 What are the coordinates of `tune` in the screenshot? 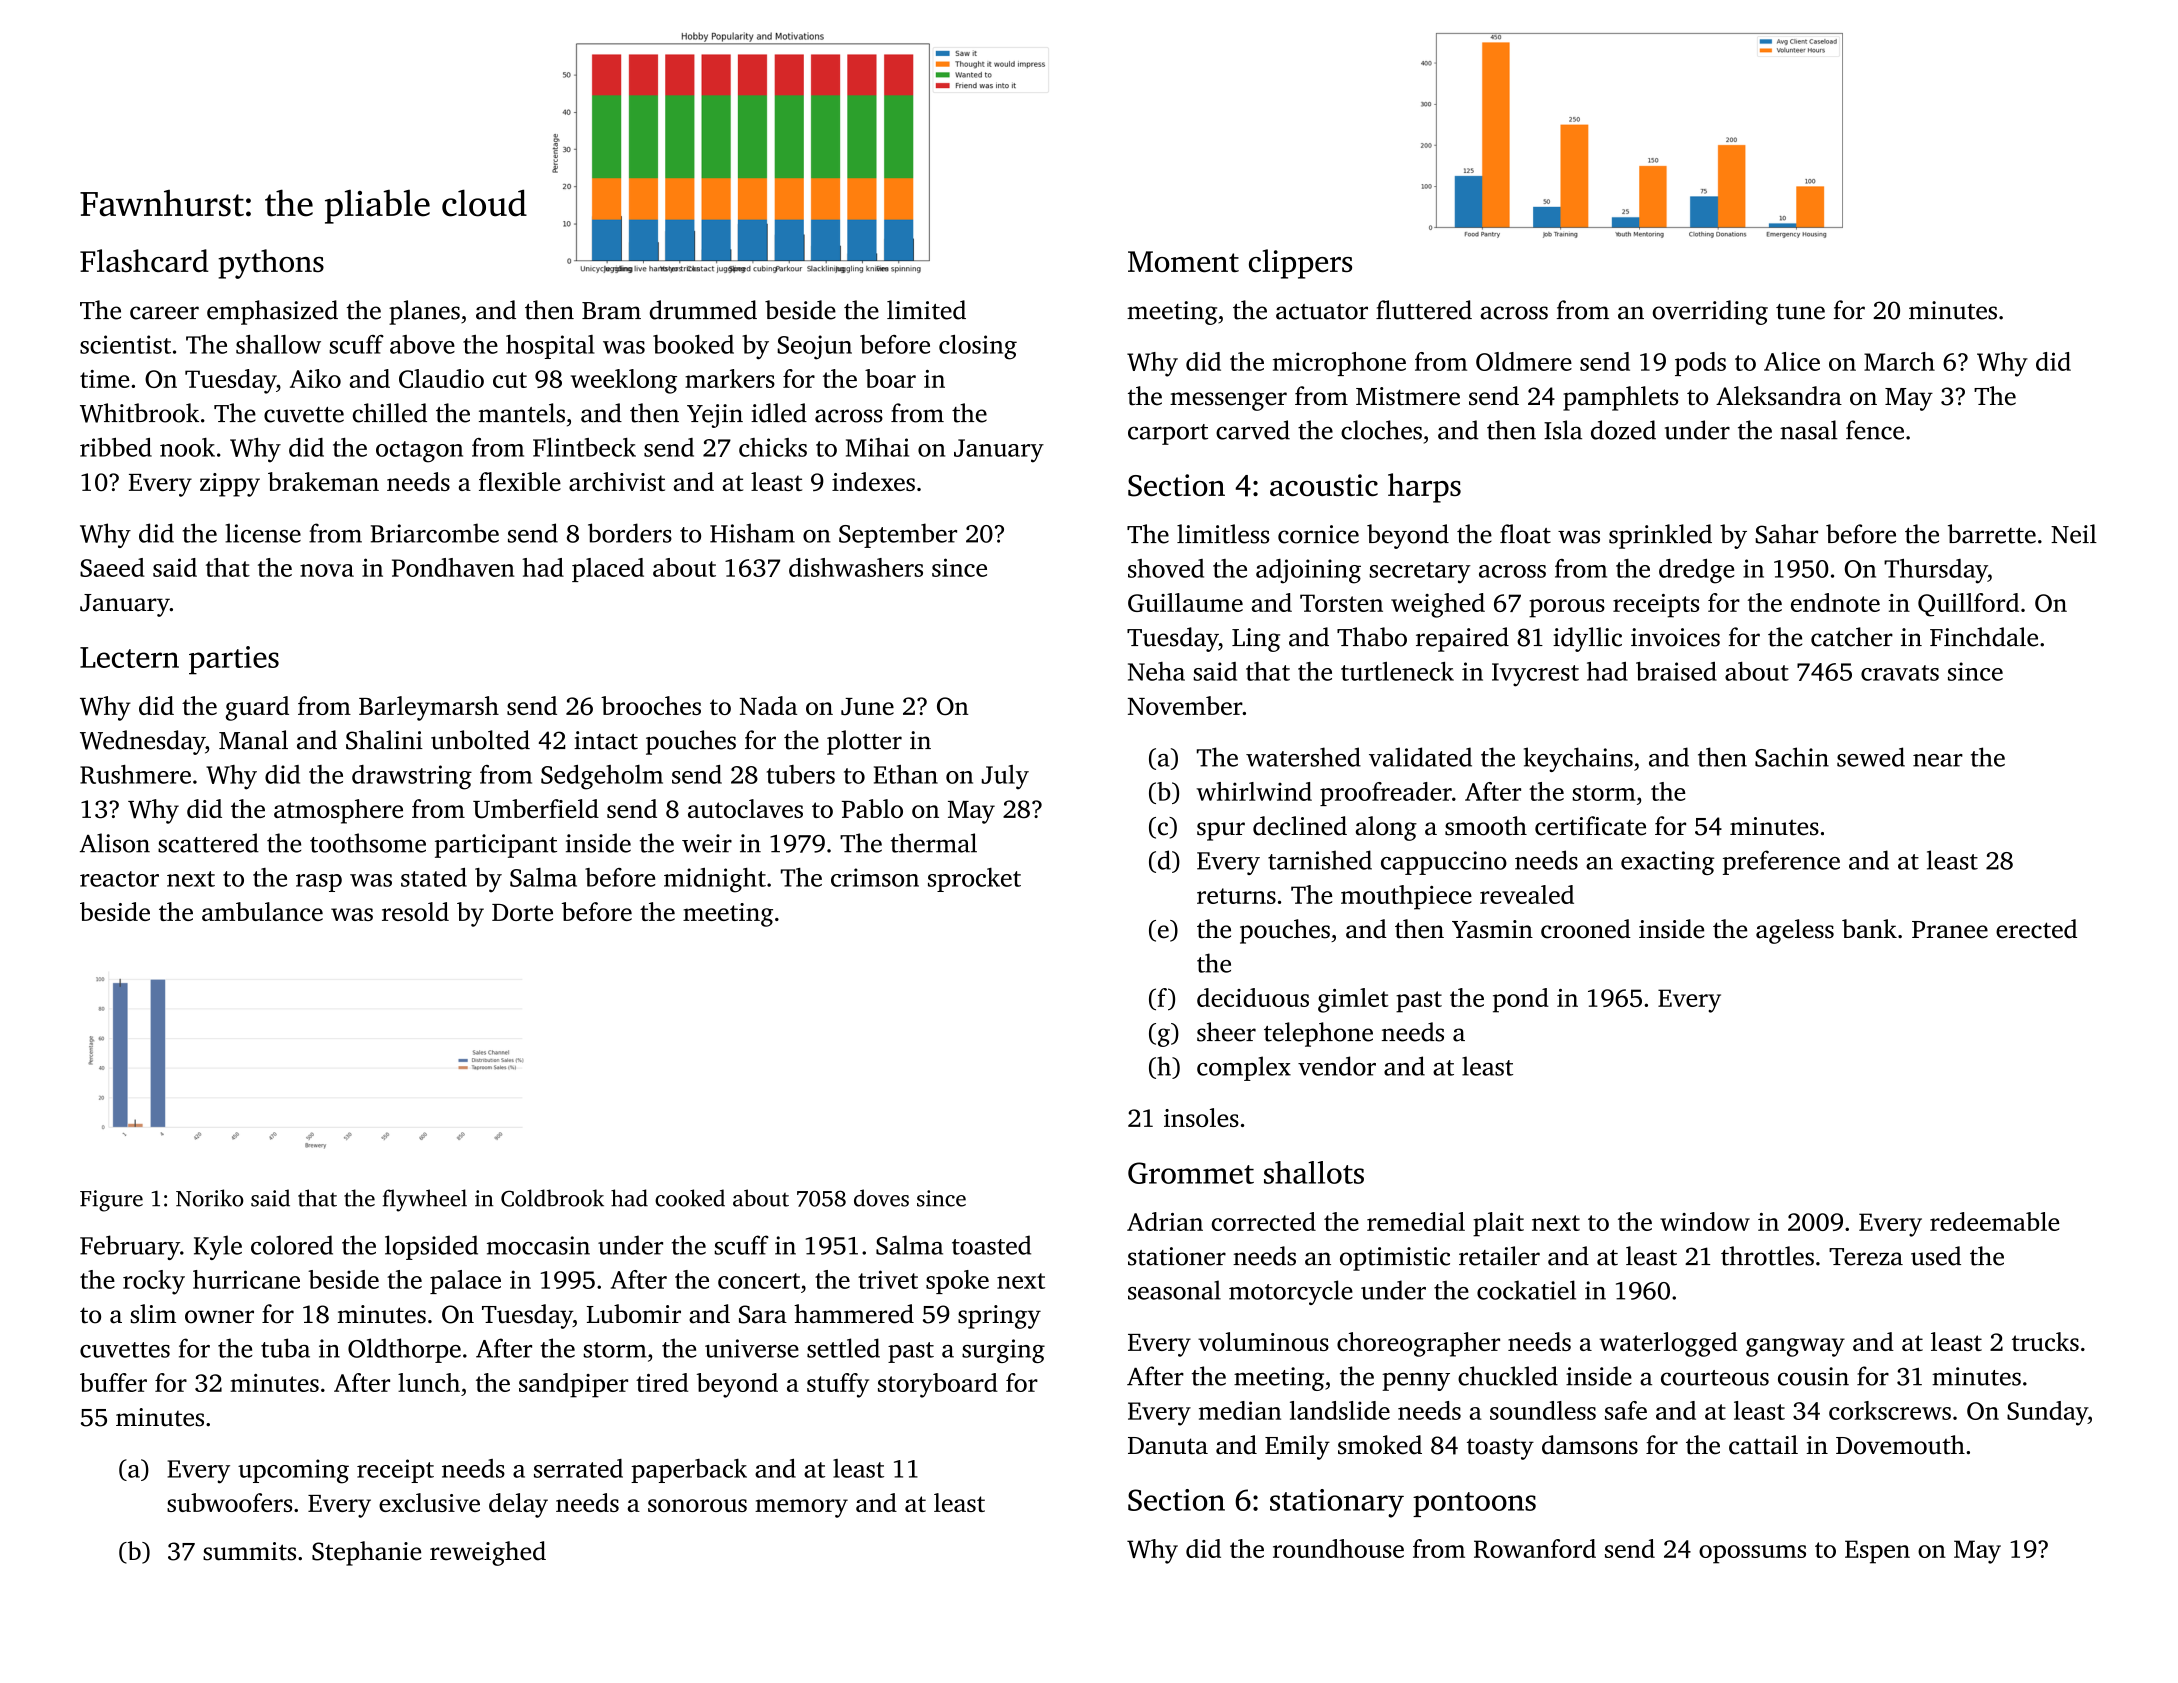 It's located at (1800, 312).
